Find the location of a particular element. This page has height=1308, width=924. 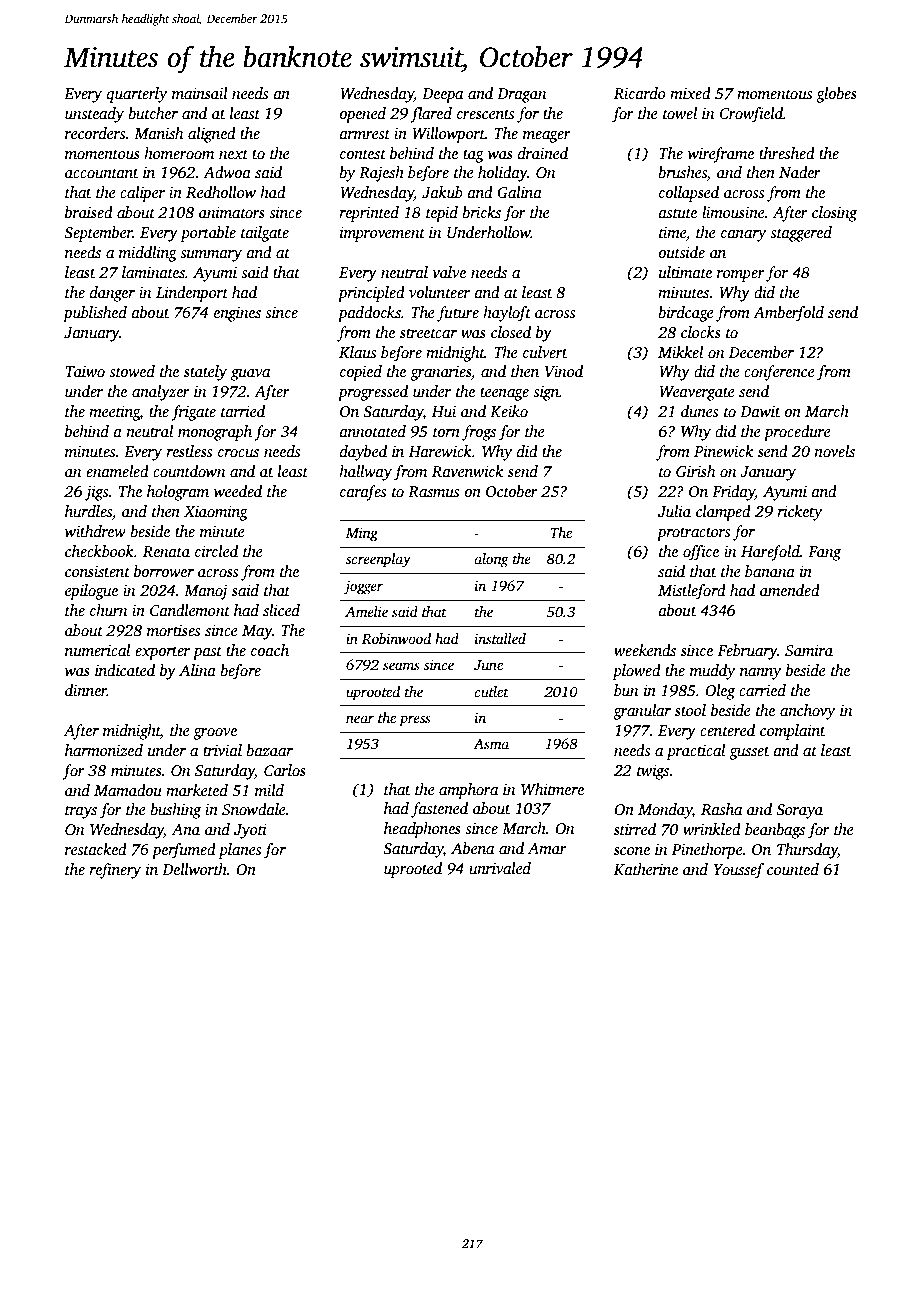

Katherine is located at coordinates (646, 869).
